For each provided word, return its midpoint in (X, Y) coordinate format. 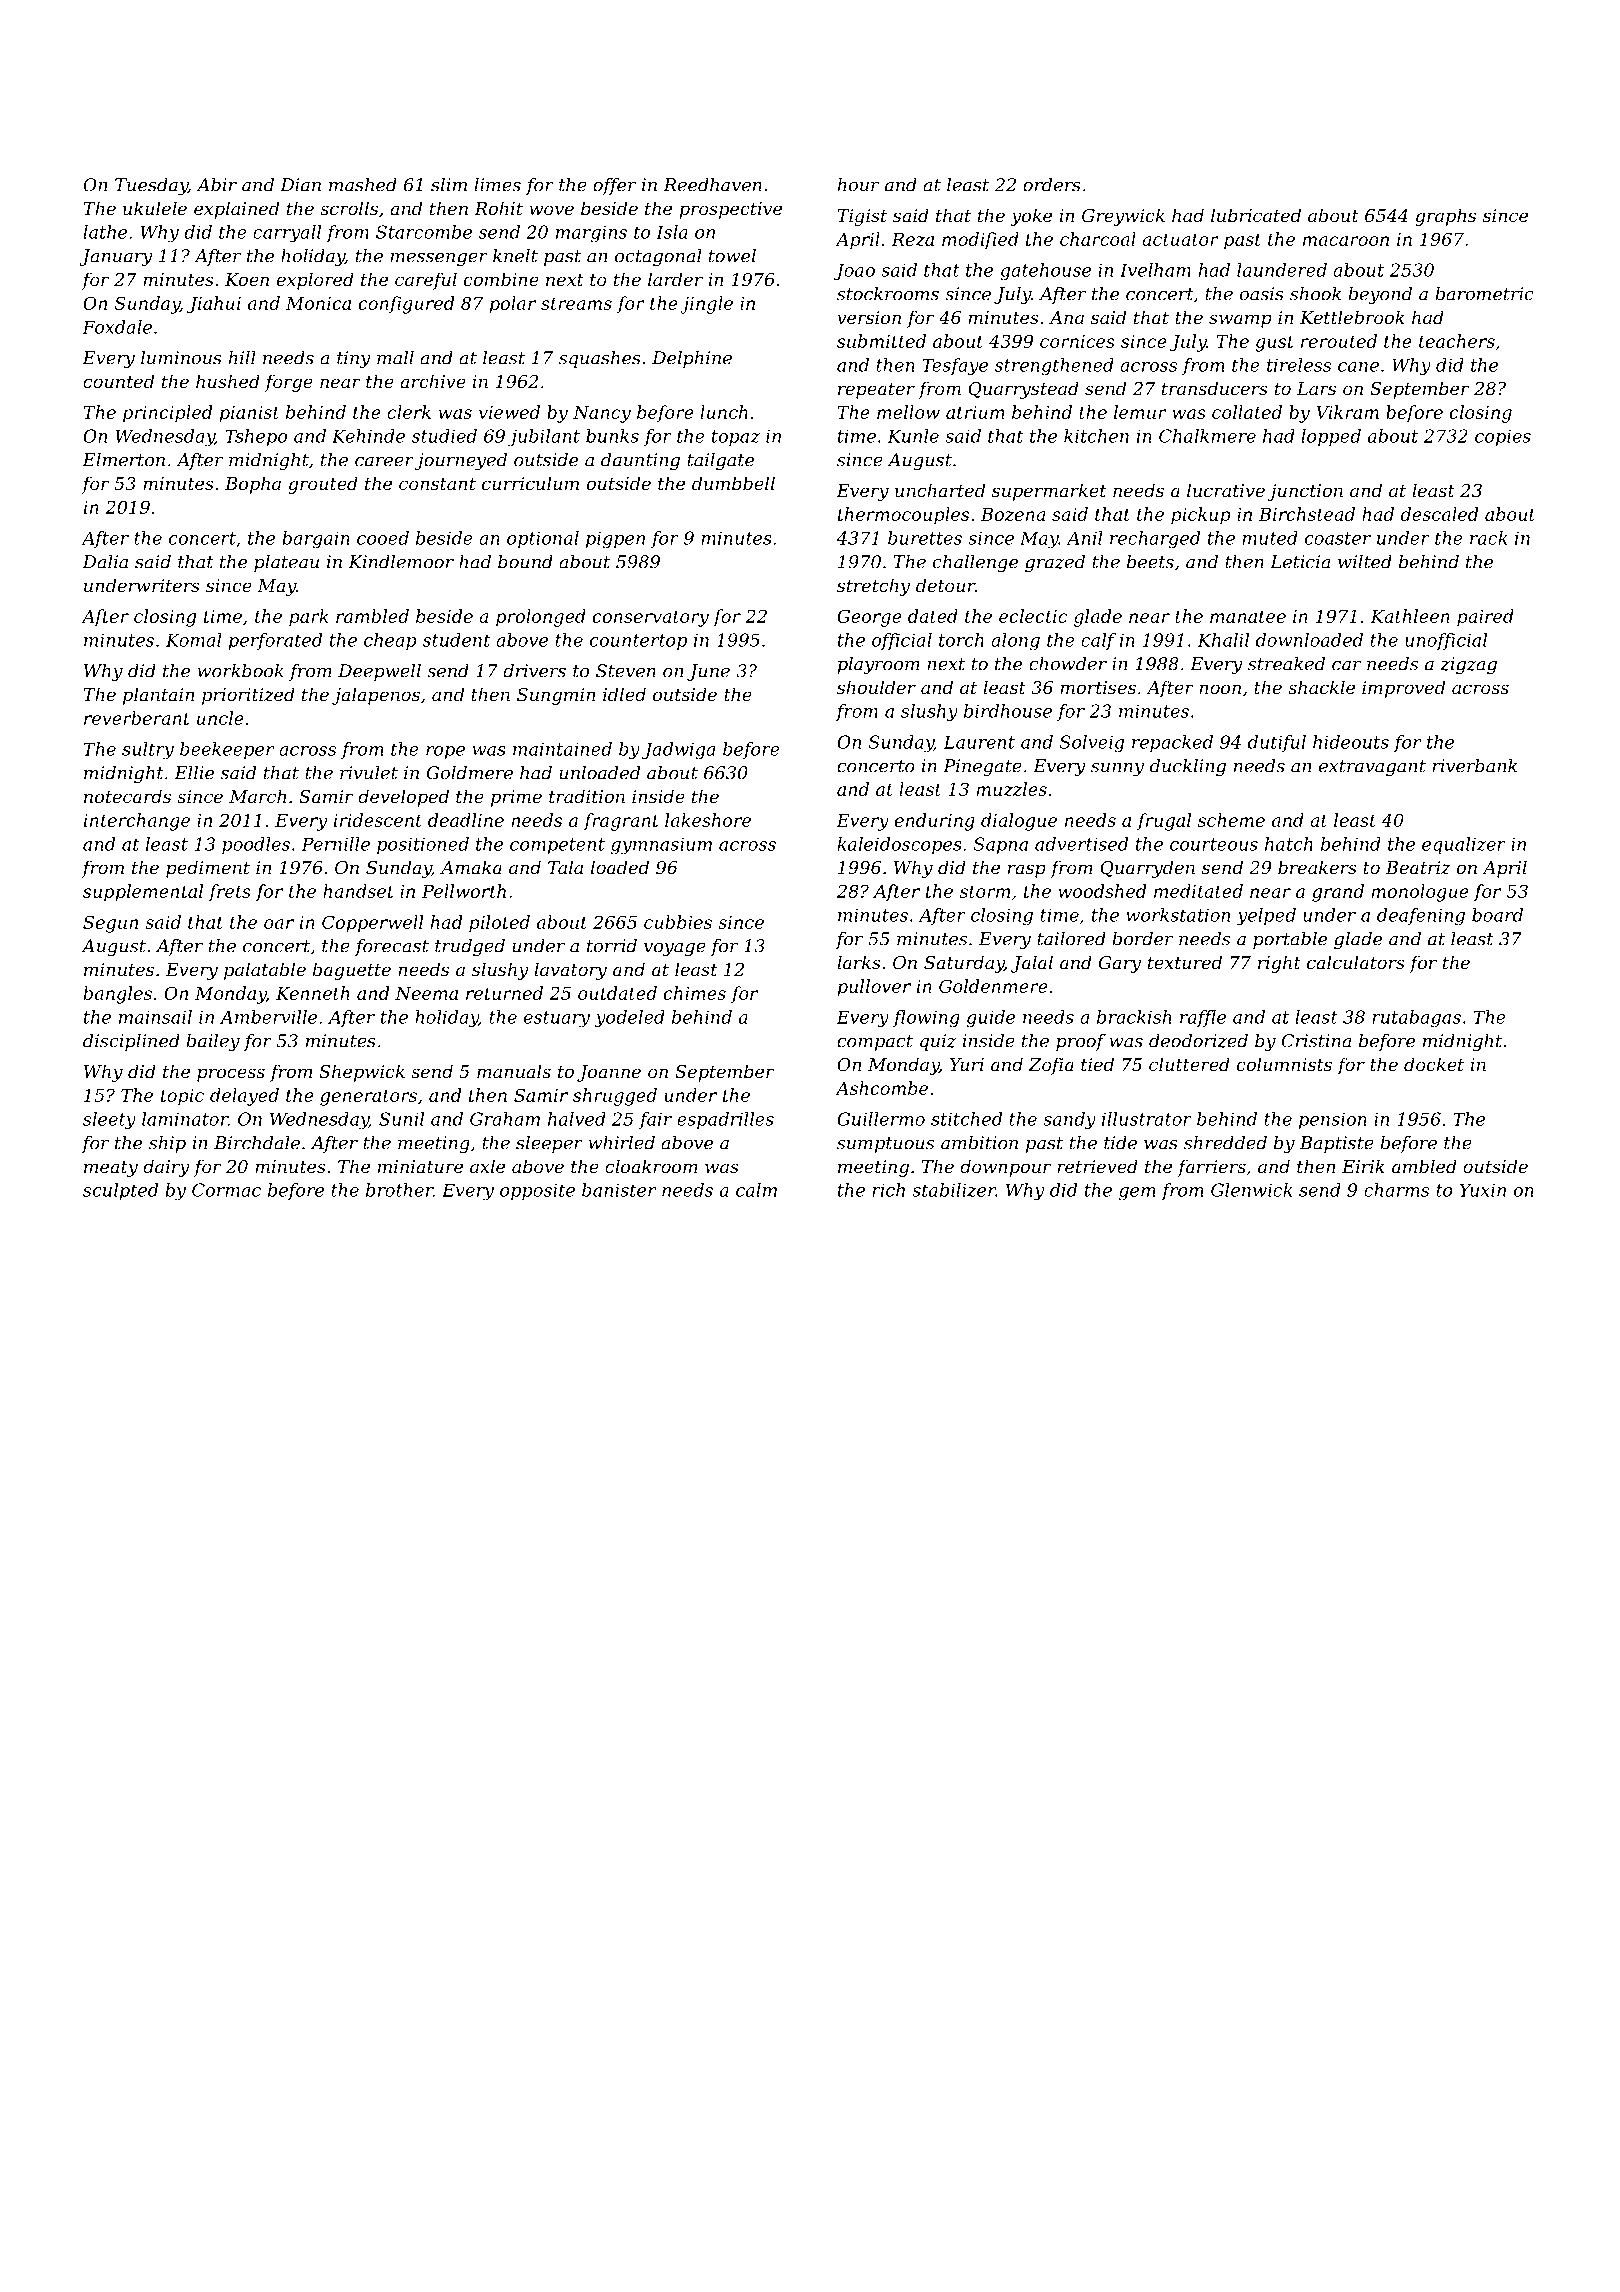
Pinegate (982, 767)
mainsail (155, 1017)
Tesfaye (955, 366)
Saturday (964, 964)
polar (512, 305)
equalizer (1464, 845)
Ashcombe (881, 1088)
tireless (1299, 365)
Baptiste (1337, 1144)
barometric (1484, 294)
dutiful (1277, 743)
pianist (249, 414)
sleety (109, 1120)
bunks (612, 436)
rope (445, 752)
